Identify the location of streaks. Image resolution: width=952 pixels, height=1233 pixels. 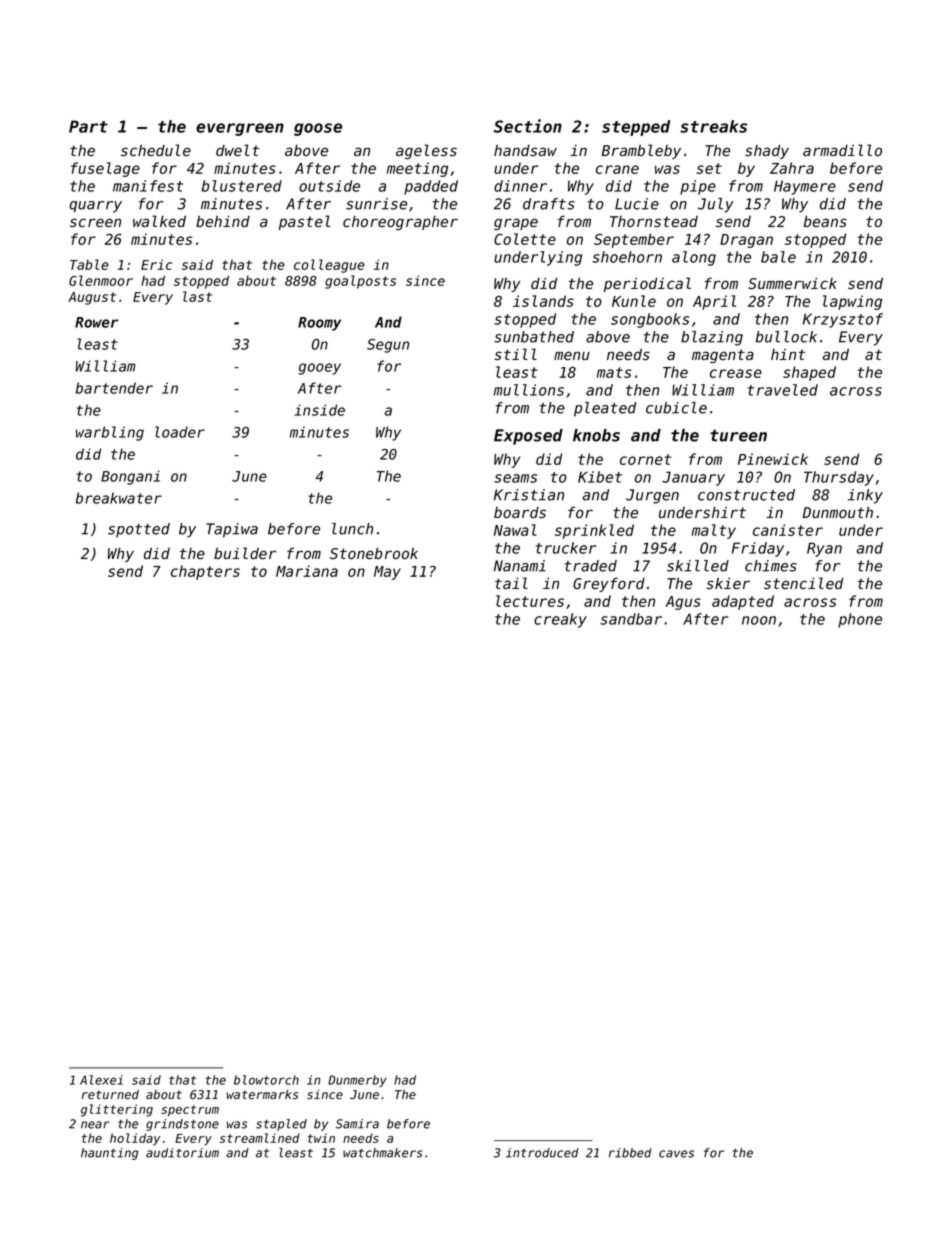
(713, 126).
